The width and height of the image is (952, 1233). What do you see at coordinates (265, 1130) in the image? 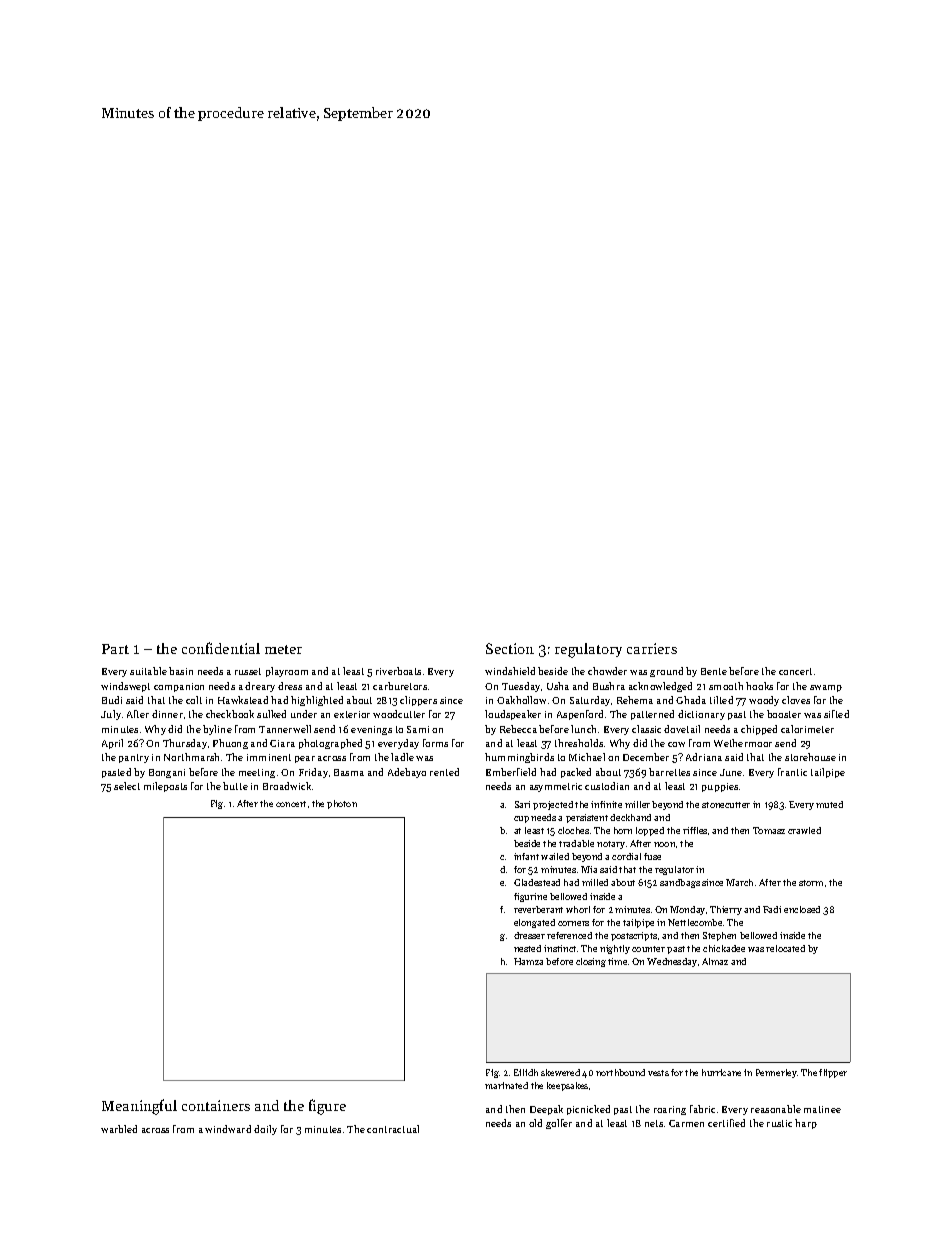
I see `doily` at bounding box center [265, 1130].
